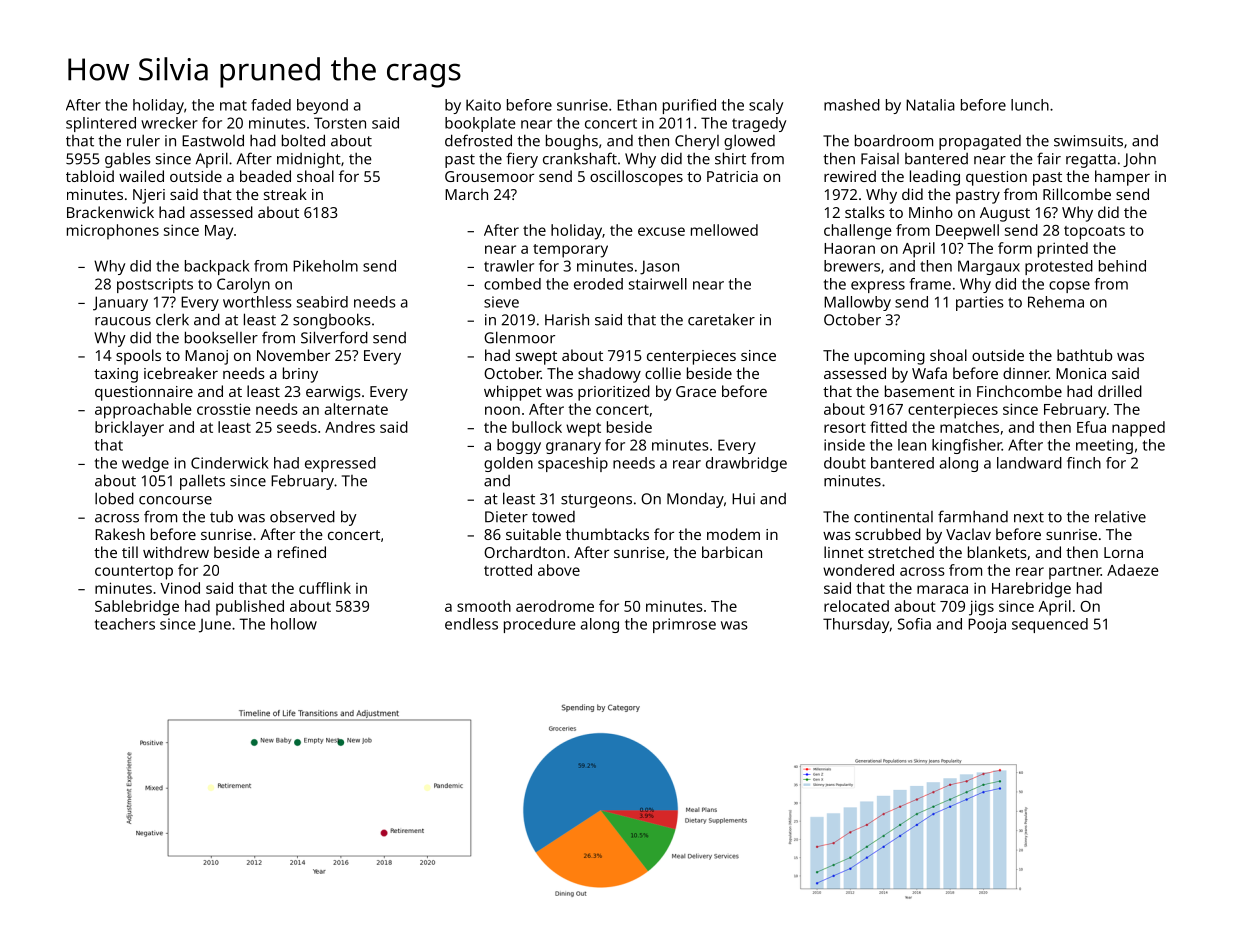  What do you see at coordinates (663, 373) in the screenshot?
I see `collie` at bounding box center [663, 373].
